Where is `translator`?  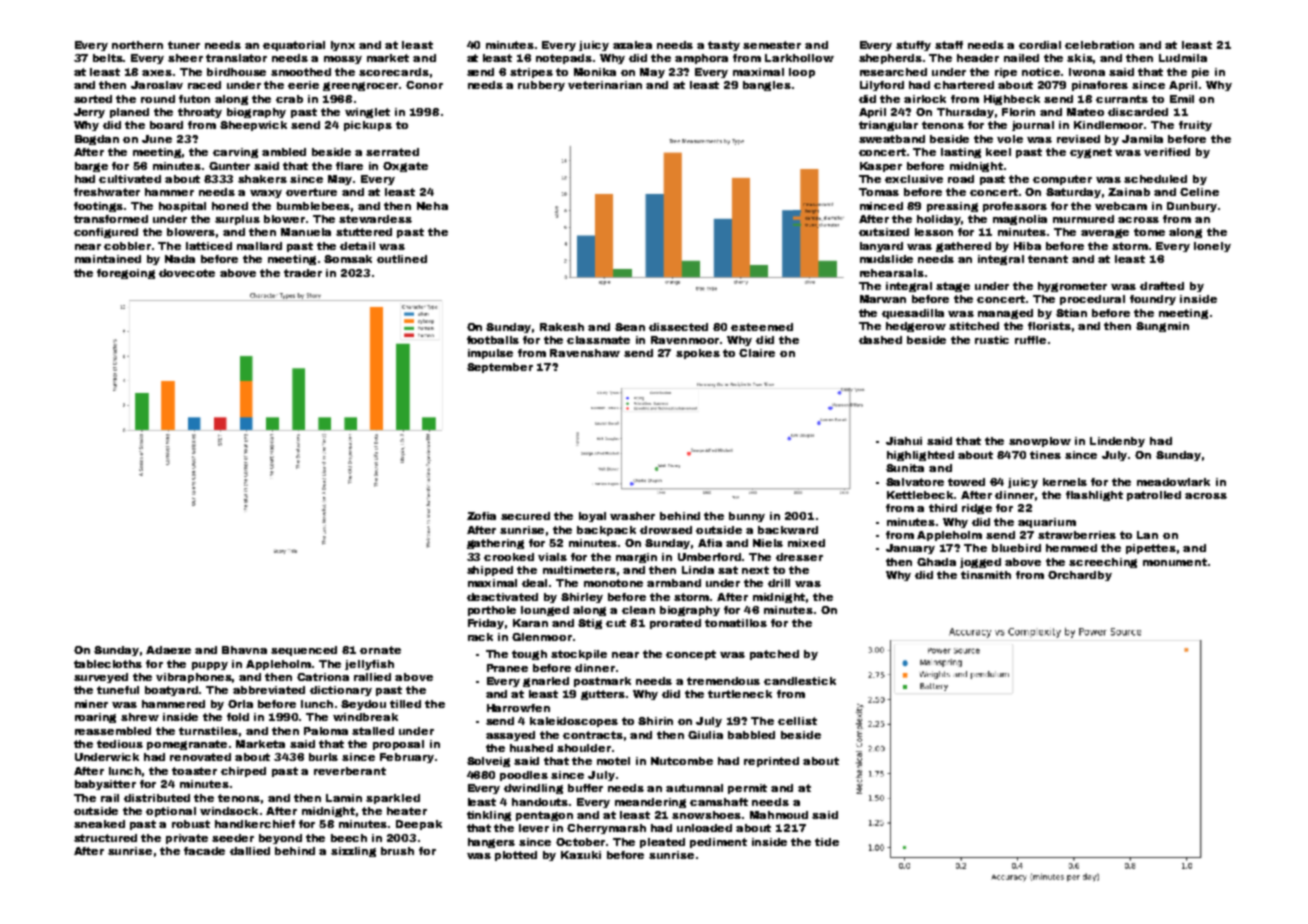 translator is located at coordinates (236, 58).
